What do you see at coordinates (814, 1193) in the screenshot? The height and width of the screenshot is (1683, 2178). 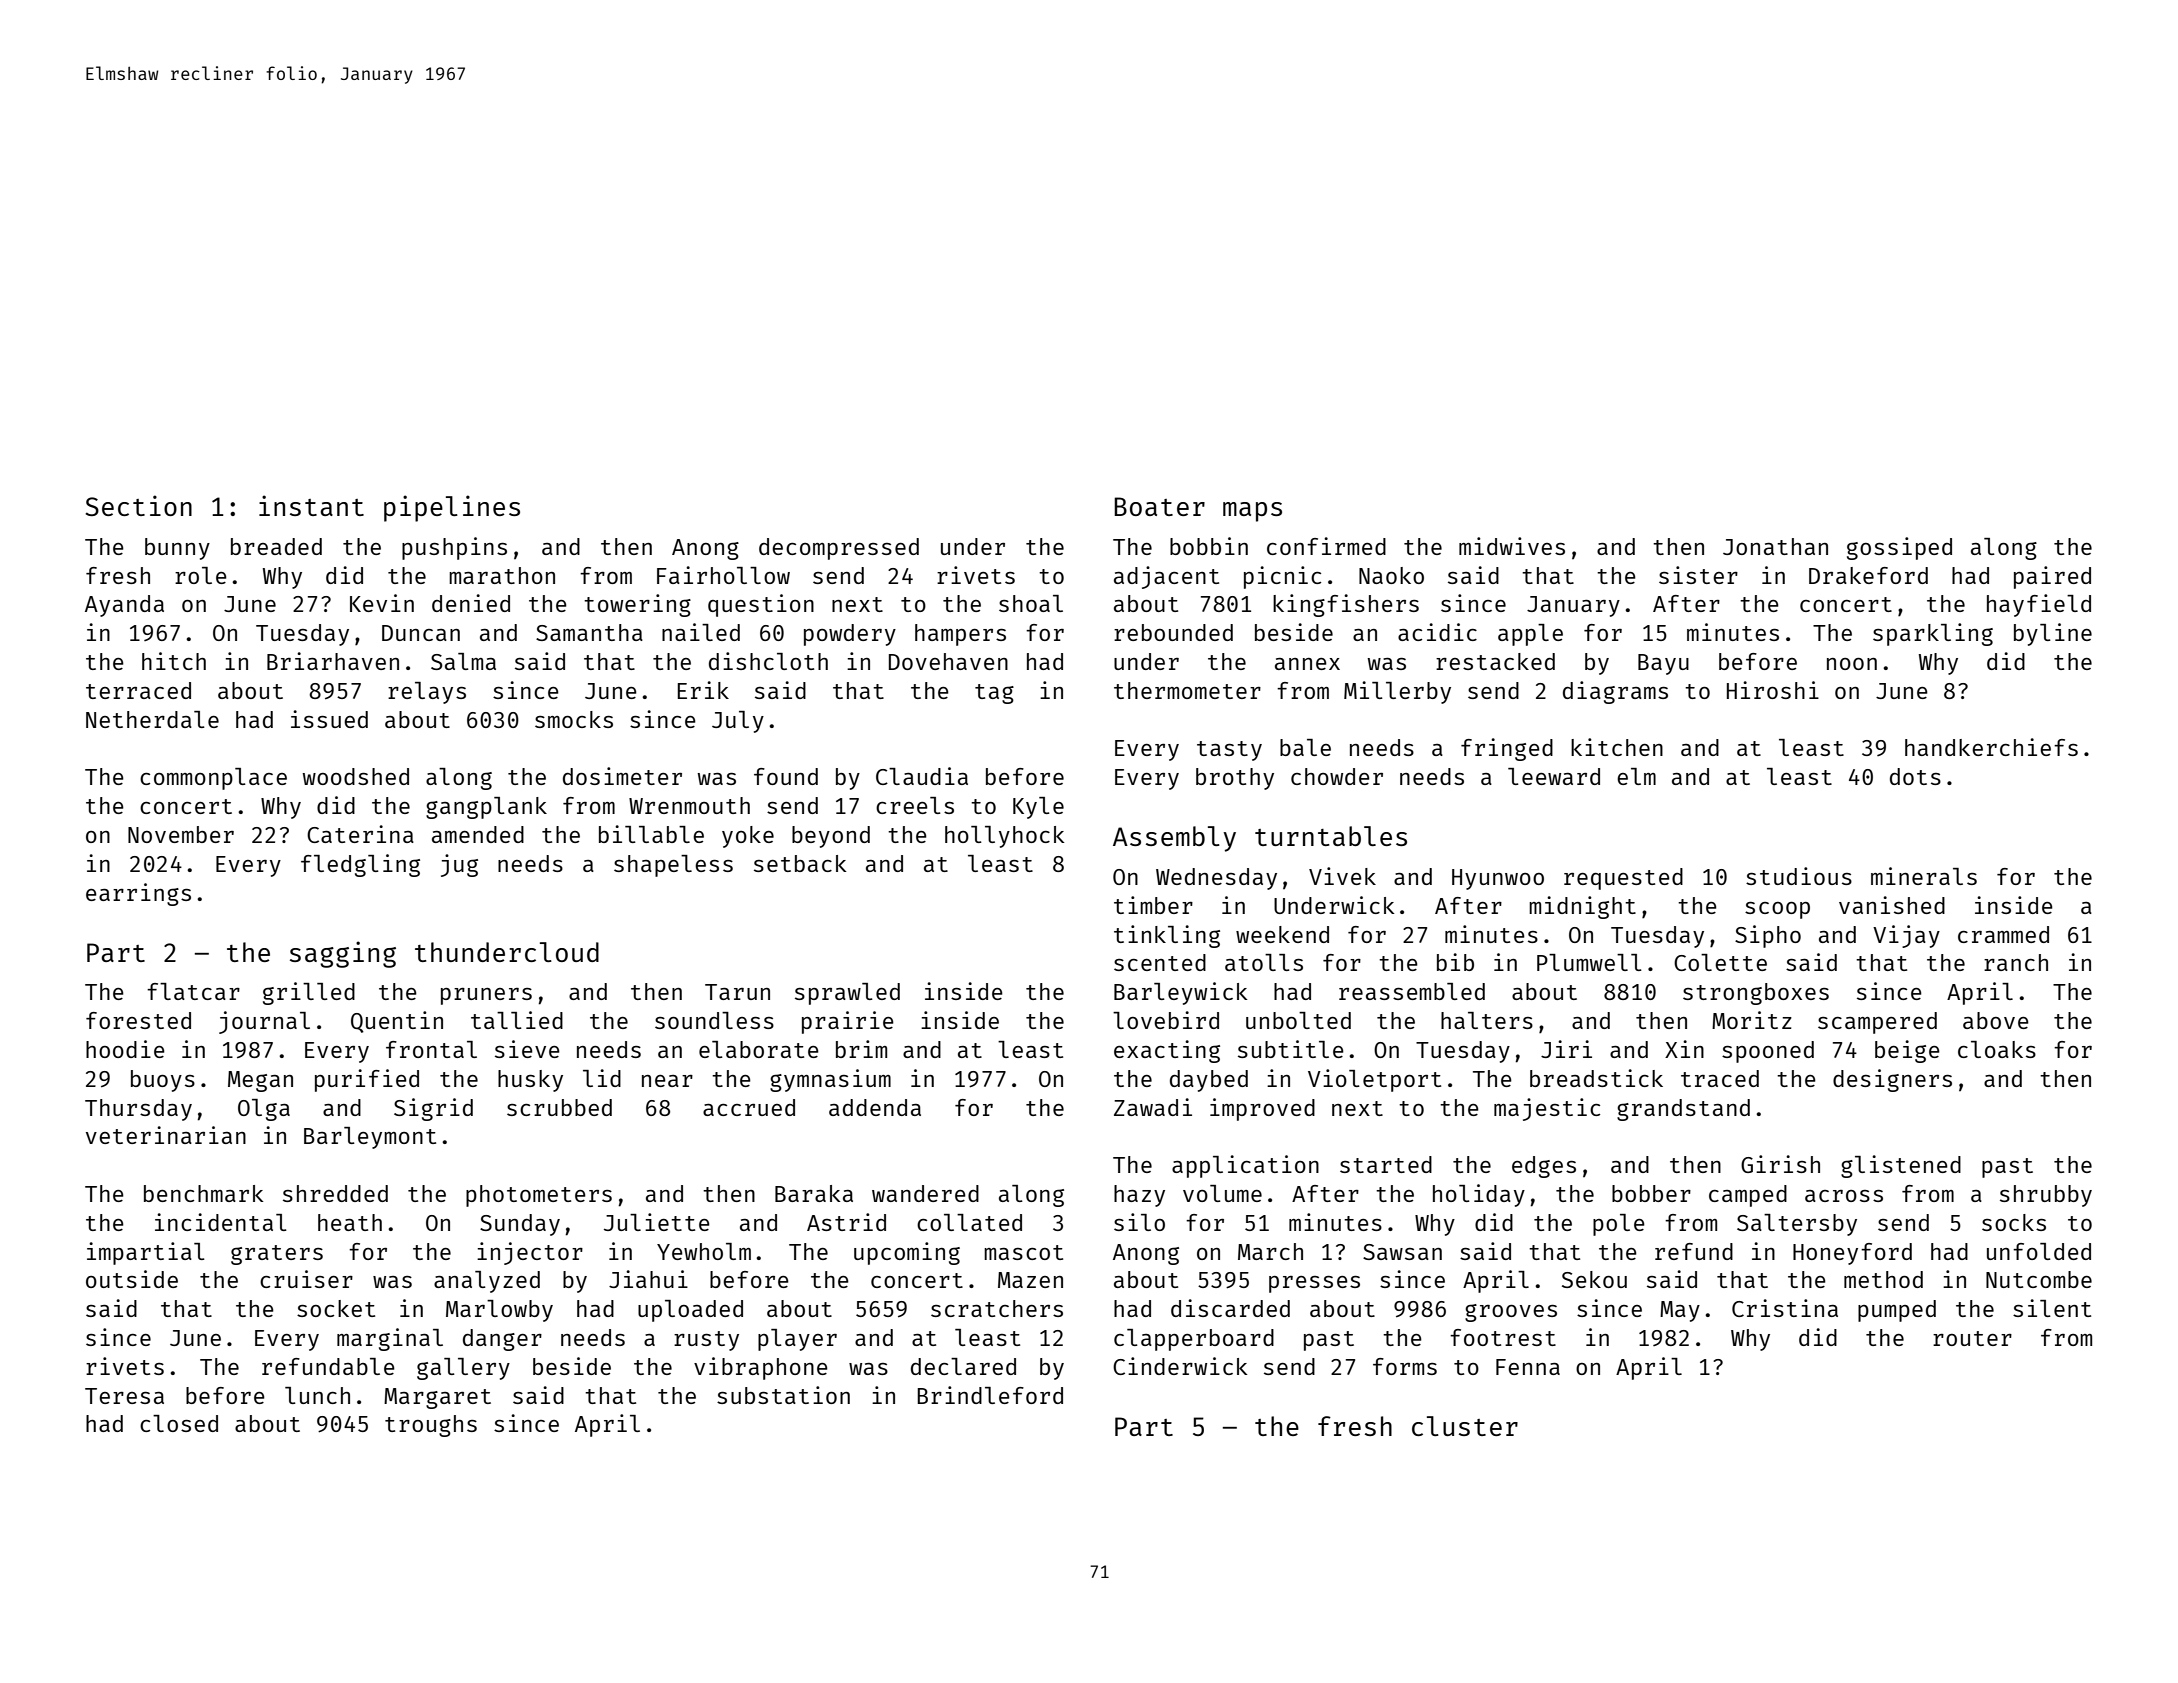 I see `Baraka` at bounding box center [814, 1193].
